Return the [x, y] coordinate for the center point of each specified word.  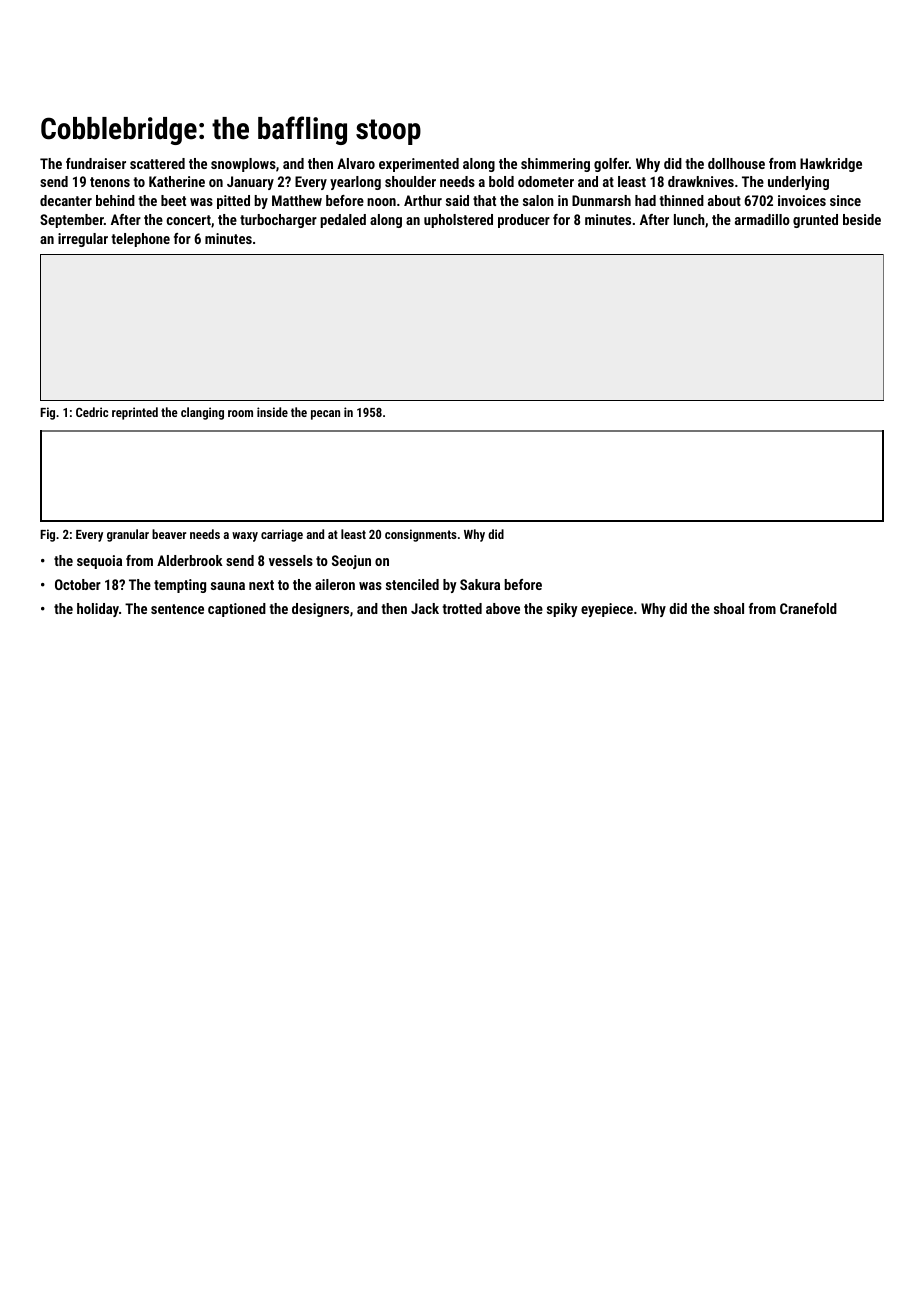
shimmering [555, 165]
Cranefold [808, 608]
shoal [729, 608]
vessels [291, 560]
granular [128, 535]
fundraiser [96, 163]
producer [524, 221]
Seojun [351, 562]
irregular [83, 240]
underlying [798, 183]
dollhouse [736, 163]
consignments [421, 535]
